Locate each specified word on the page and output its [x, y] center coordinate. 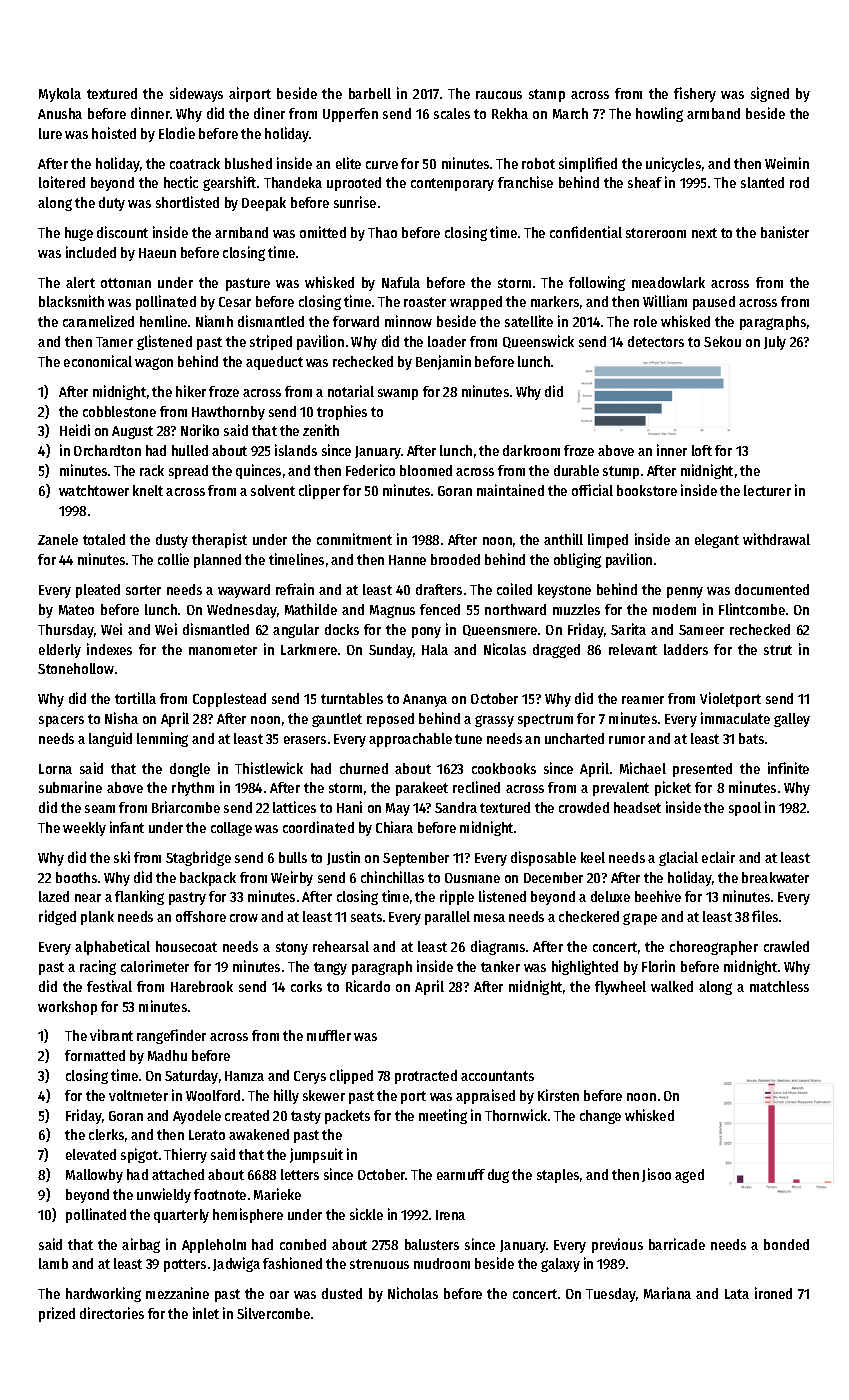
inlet [206, 1313]
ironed [773, 1293]
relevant [633, 649]
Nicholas [413, 1293]
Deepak [264, 204]
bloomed [426, 470]
